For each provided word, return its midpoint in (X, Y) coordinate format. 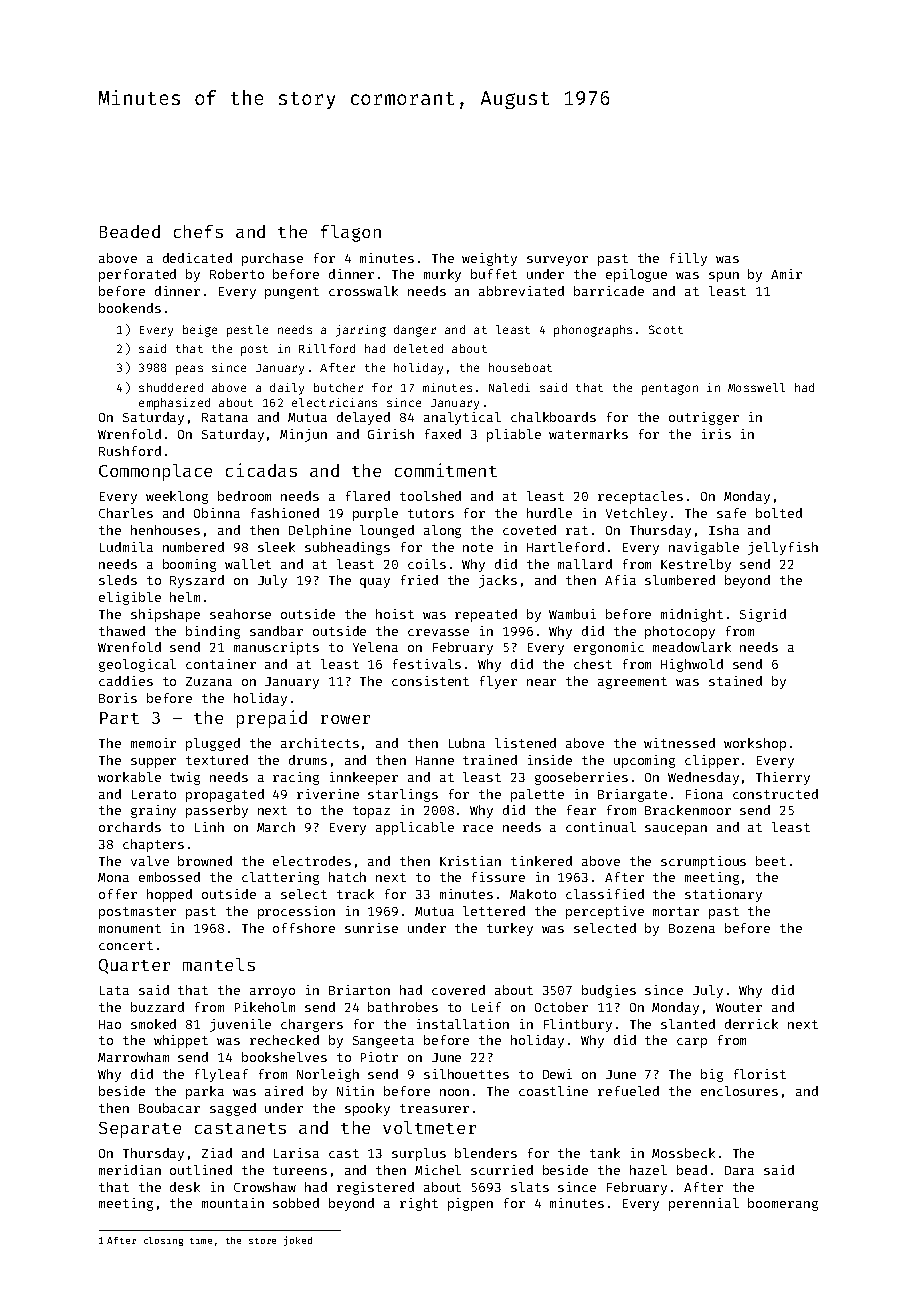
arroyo (272, 993)
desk (185, 1187)
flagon (351, 233)
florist (760, 1074)
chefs (198, 231)
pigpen (470, 1204)
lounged (387, 531)
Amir (786, 274)
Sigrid (763, 615)
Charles (126, 513)
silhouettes (466, 1074)
